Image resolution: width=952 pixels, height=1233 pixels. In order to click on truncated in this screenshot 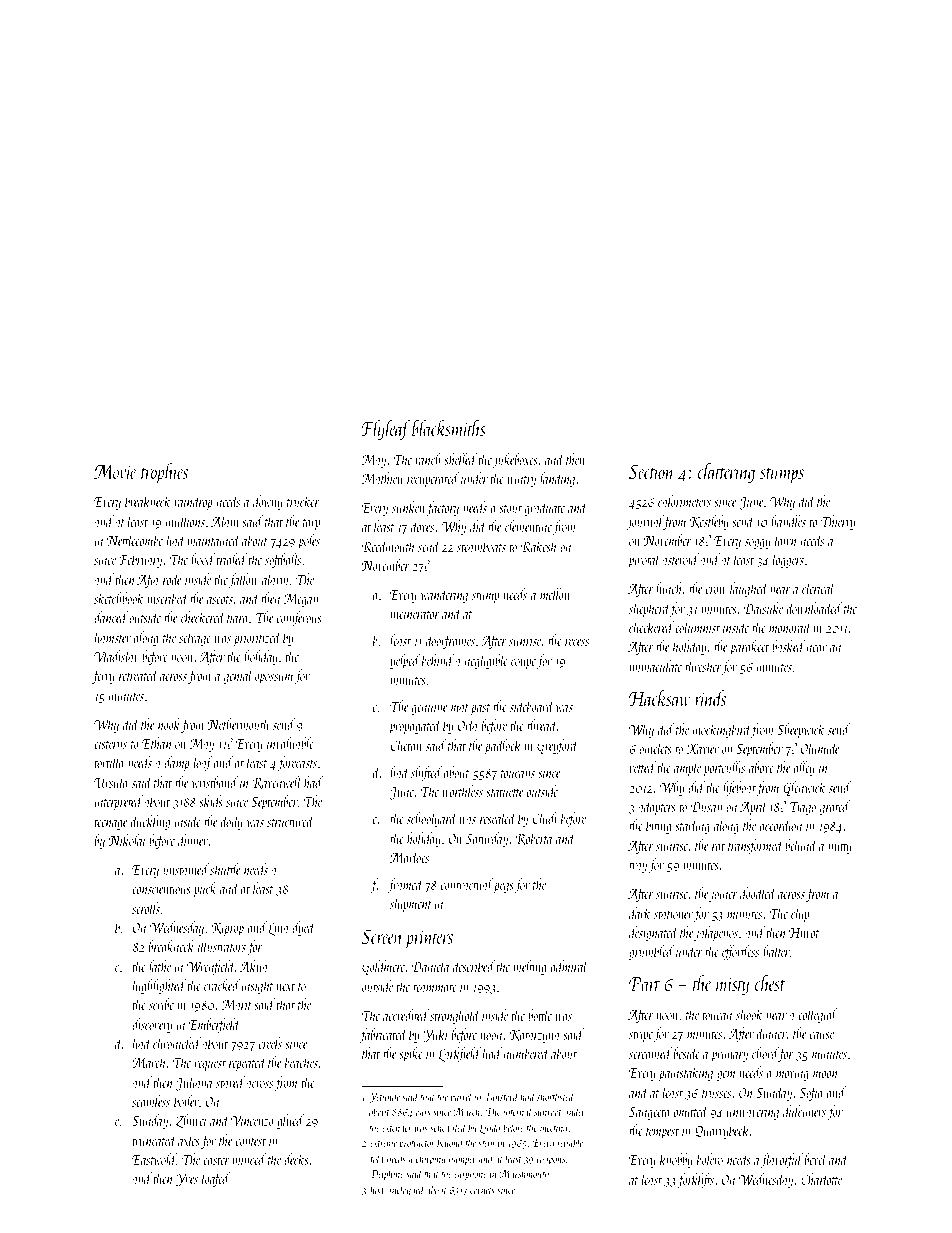, I will do `click(154, 1140)`.
